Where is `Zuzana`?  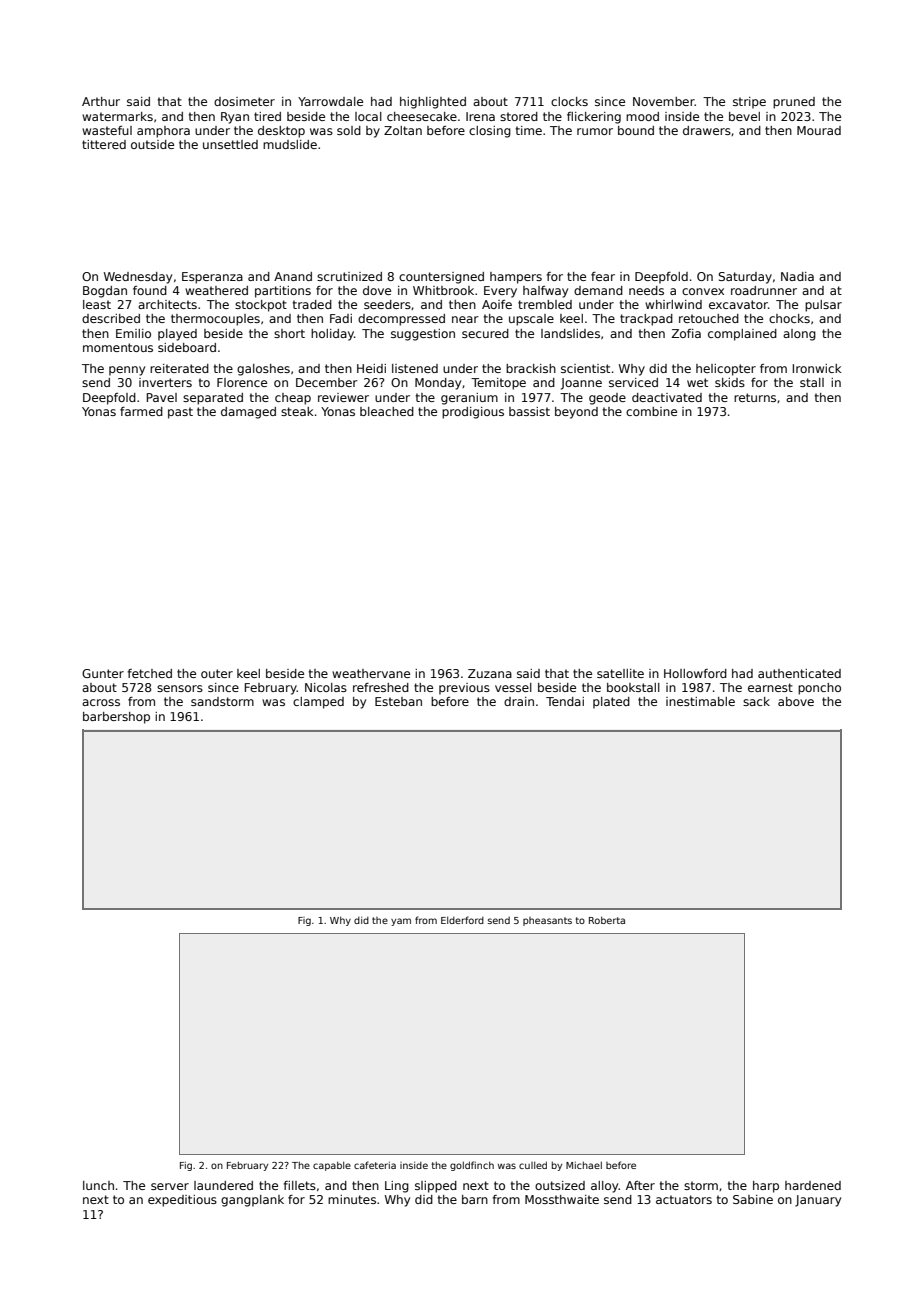 Zuzana is located at coordinates (490, 673).
